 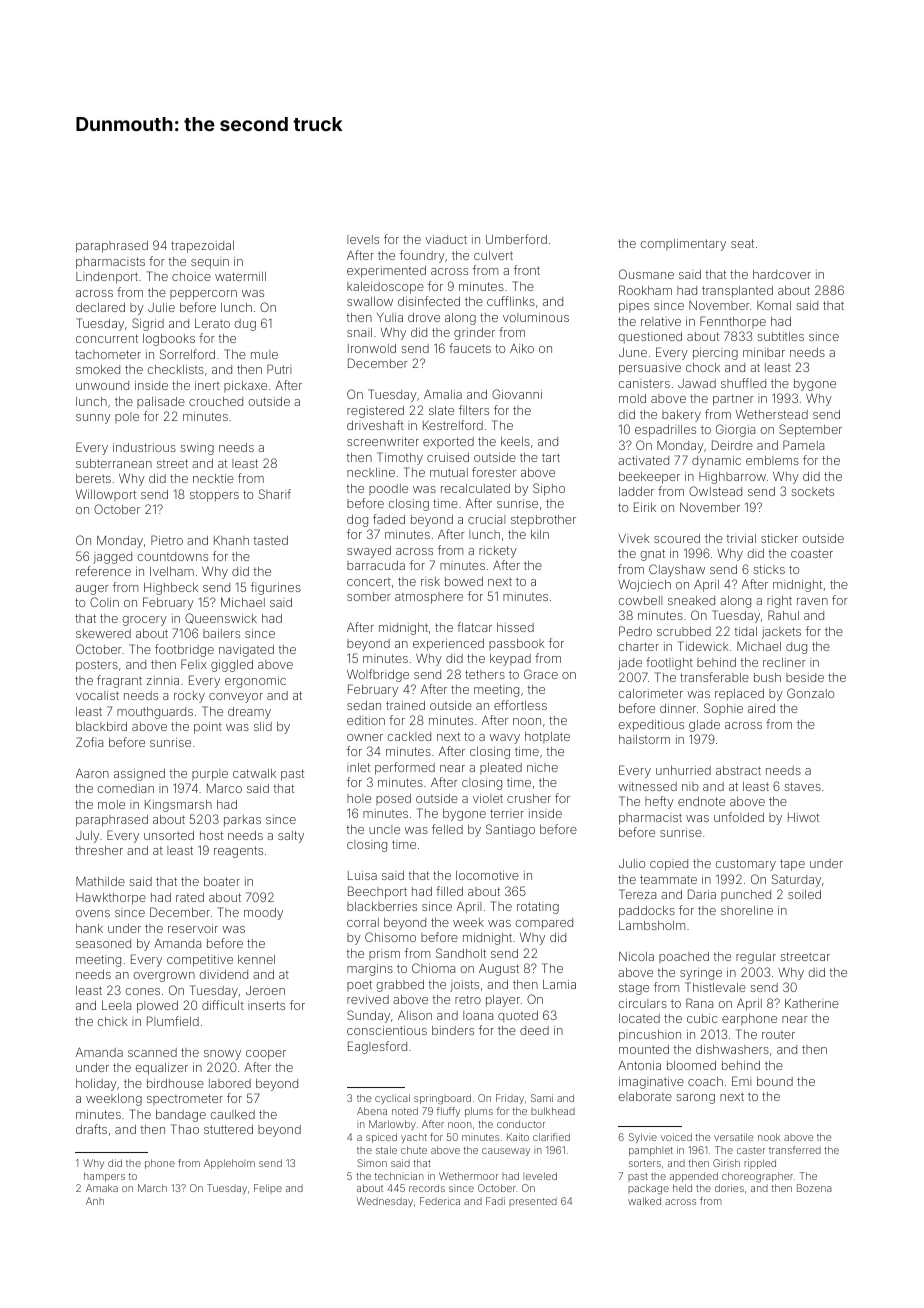 I want to click on noted, so click(x=405, y=1111).
